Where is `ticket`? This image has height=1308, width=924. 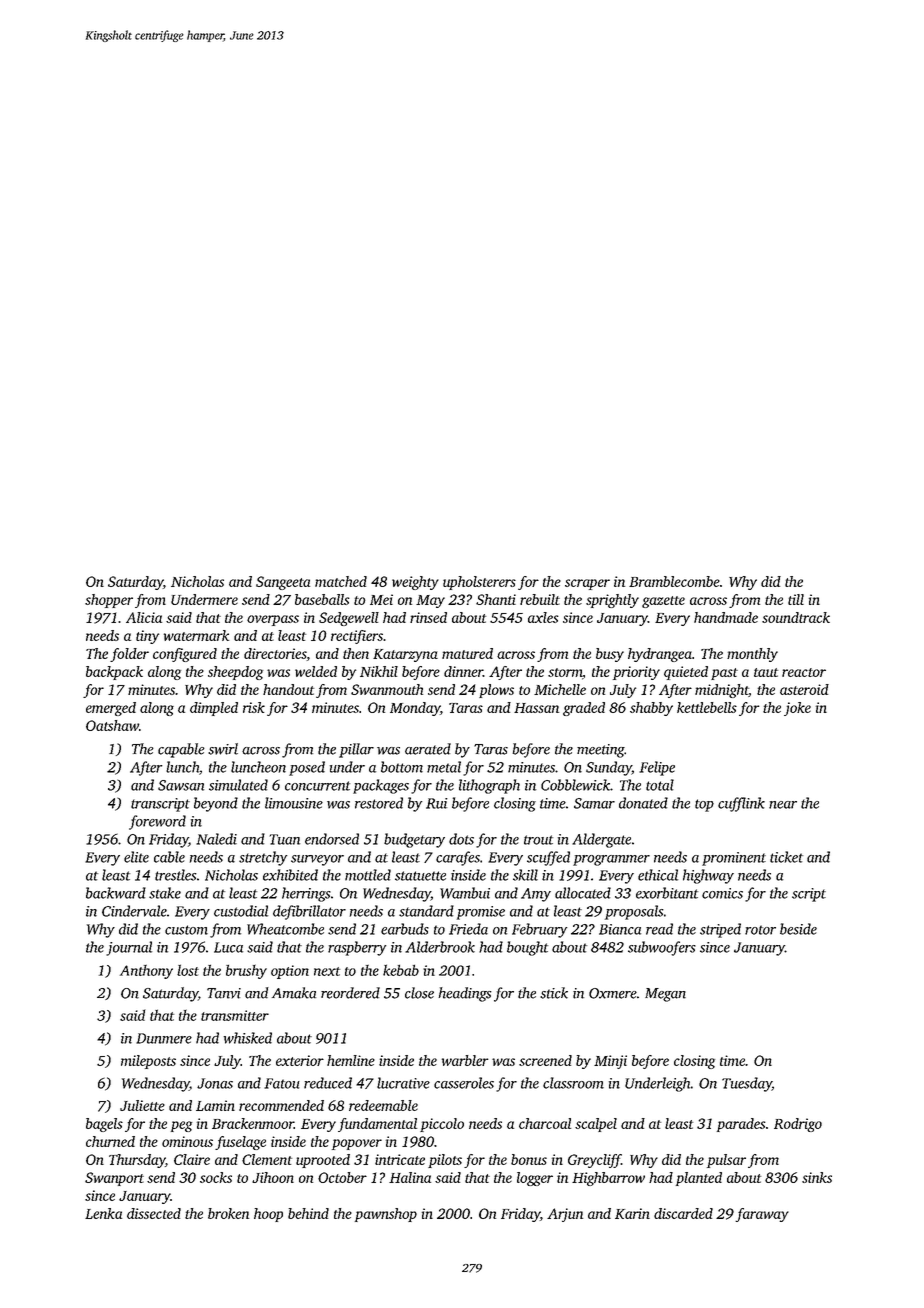
ticket is located at coordinates (786, 857).
